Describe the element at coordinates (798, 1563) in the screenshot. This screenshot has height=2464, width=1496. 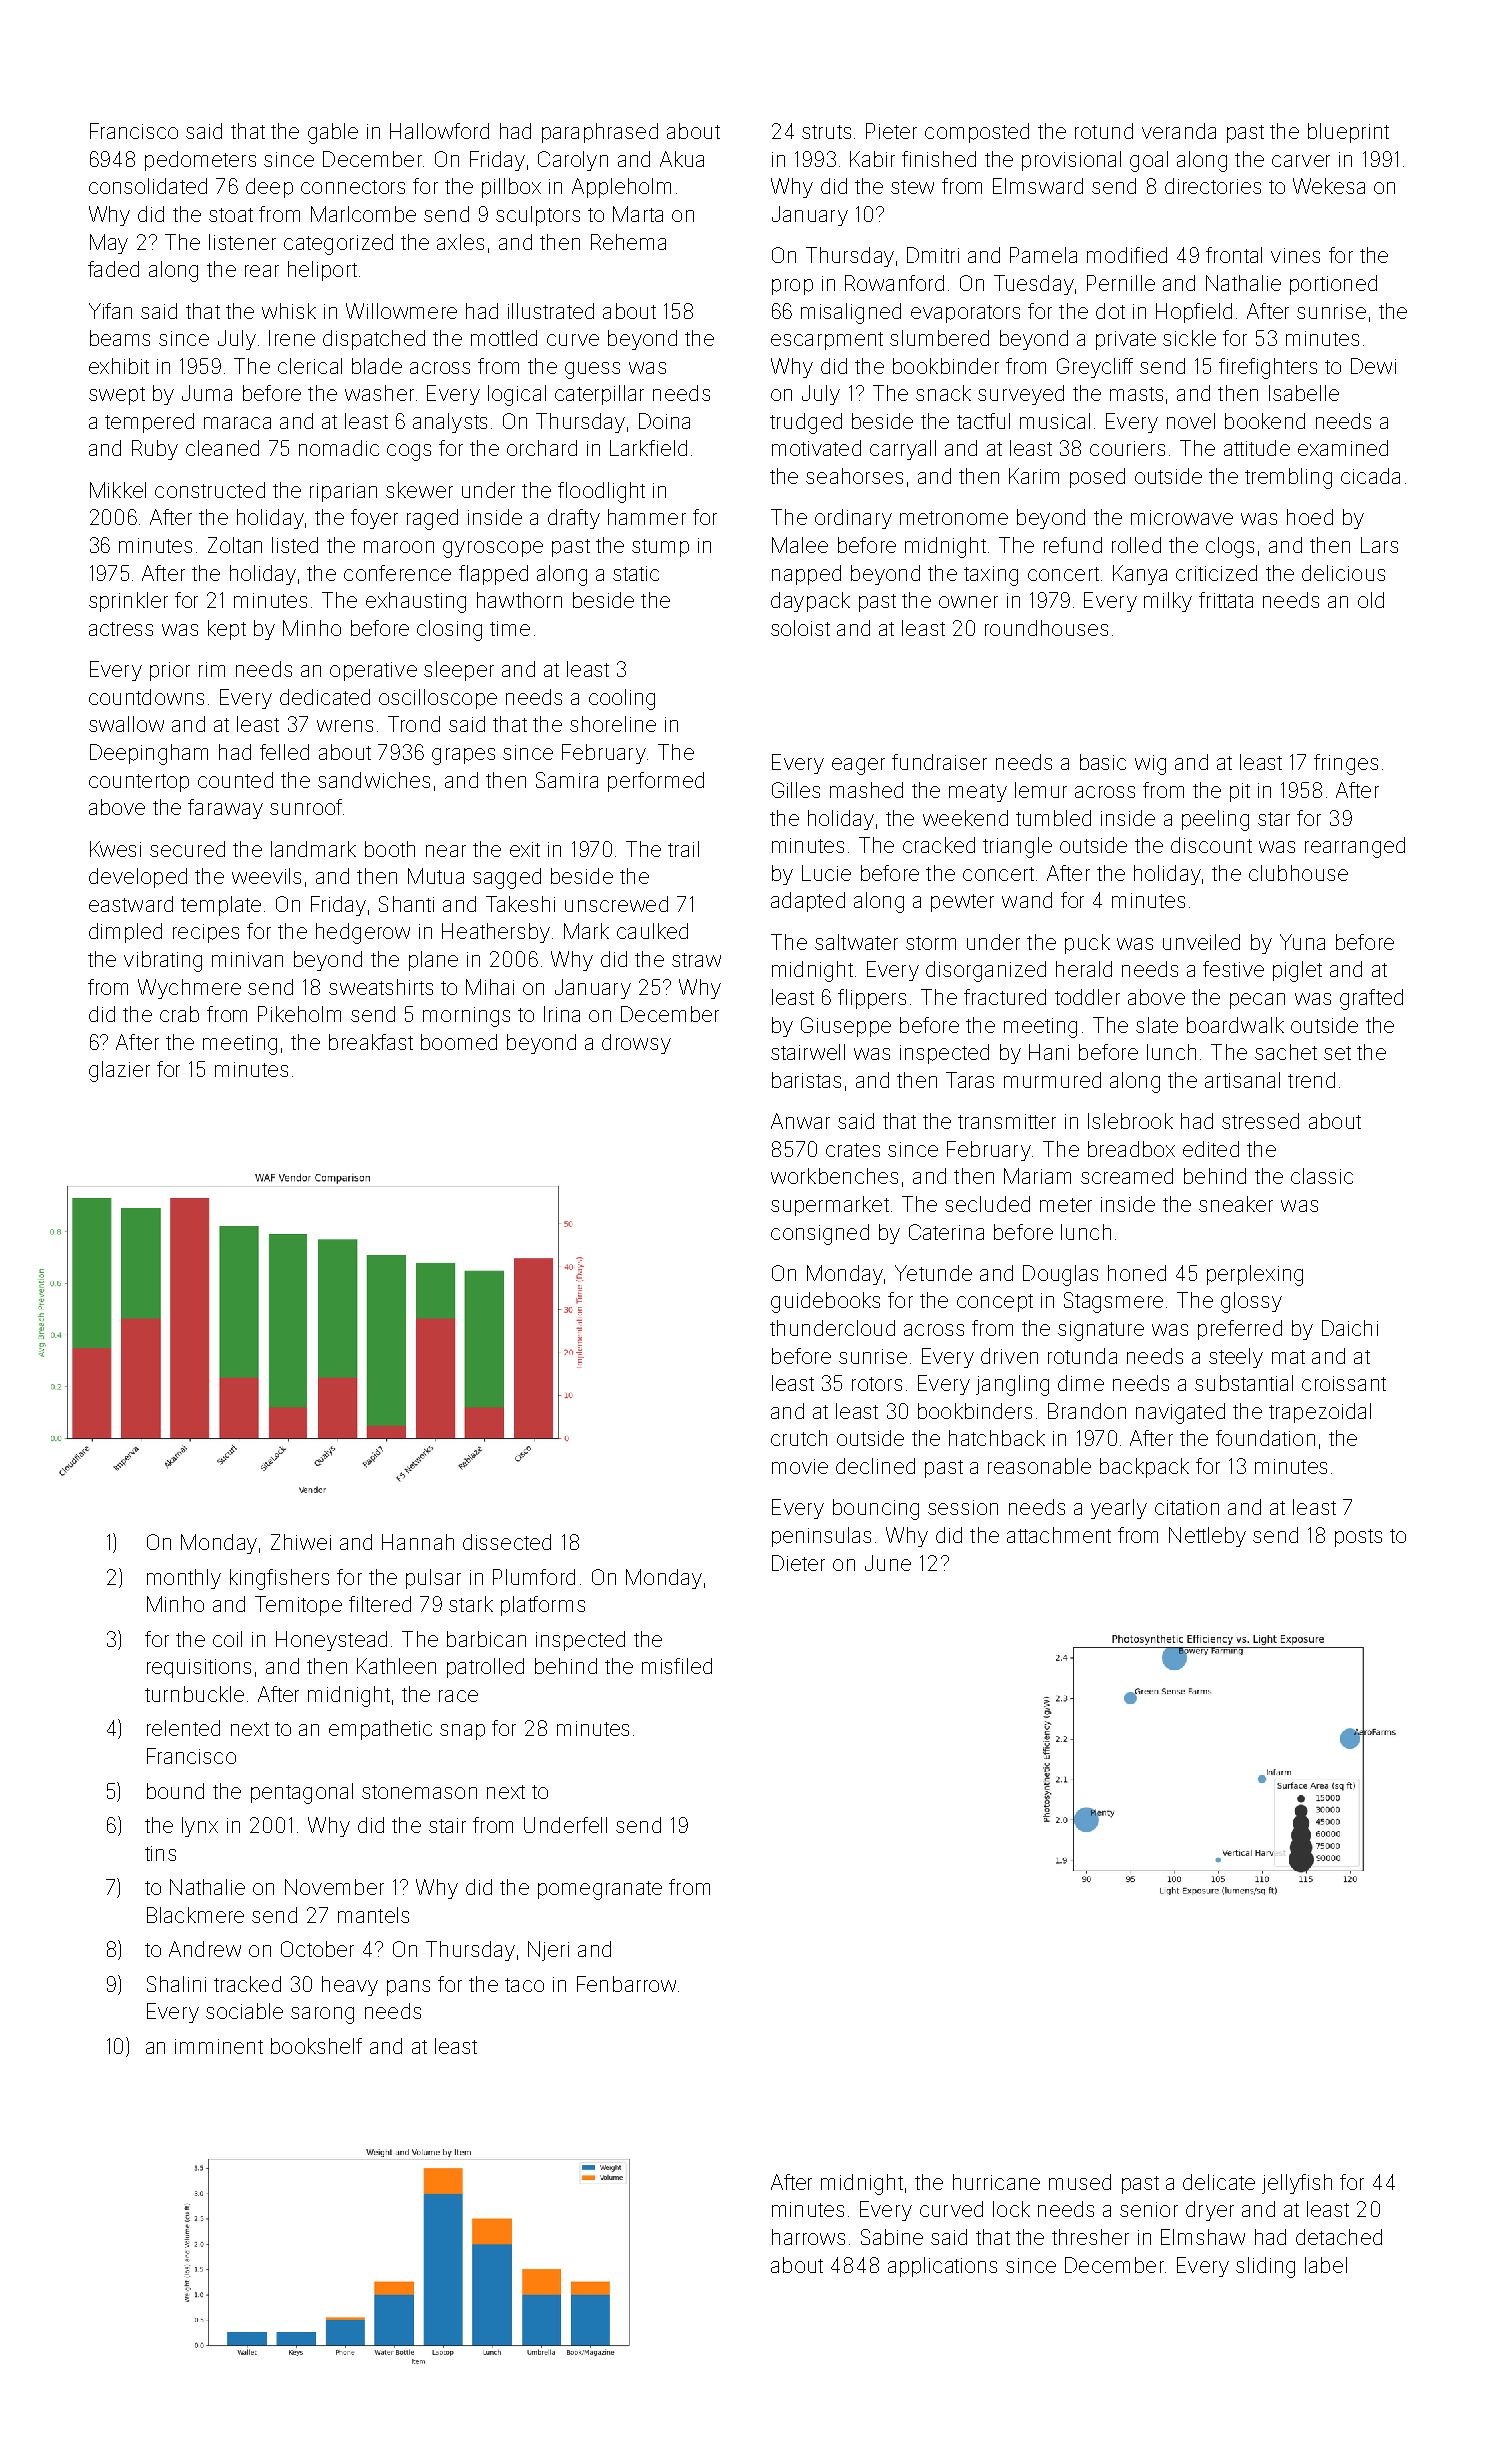
I see `Dieter` at that location.
